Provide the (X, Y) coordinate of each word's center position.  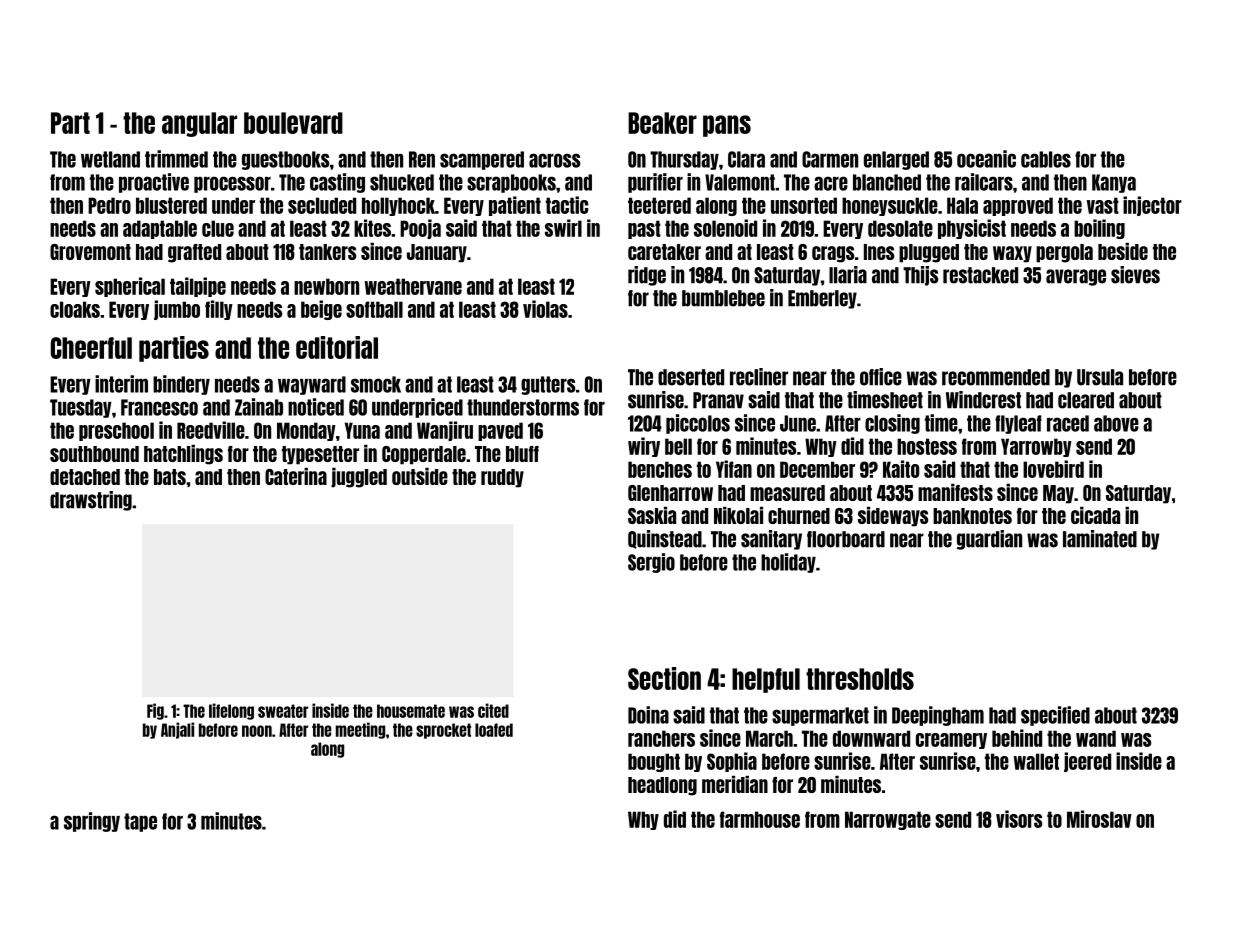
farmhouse (760, 819)
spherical (130, 287)
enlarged (896, 160)
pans (727, 126)
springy (92, 822)
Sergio (651, 563)
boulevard (293, 123)
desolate (900, 228)
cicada (1095, 515)
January (437, 253)
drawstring (91, 501)
